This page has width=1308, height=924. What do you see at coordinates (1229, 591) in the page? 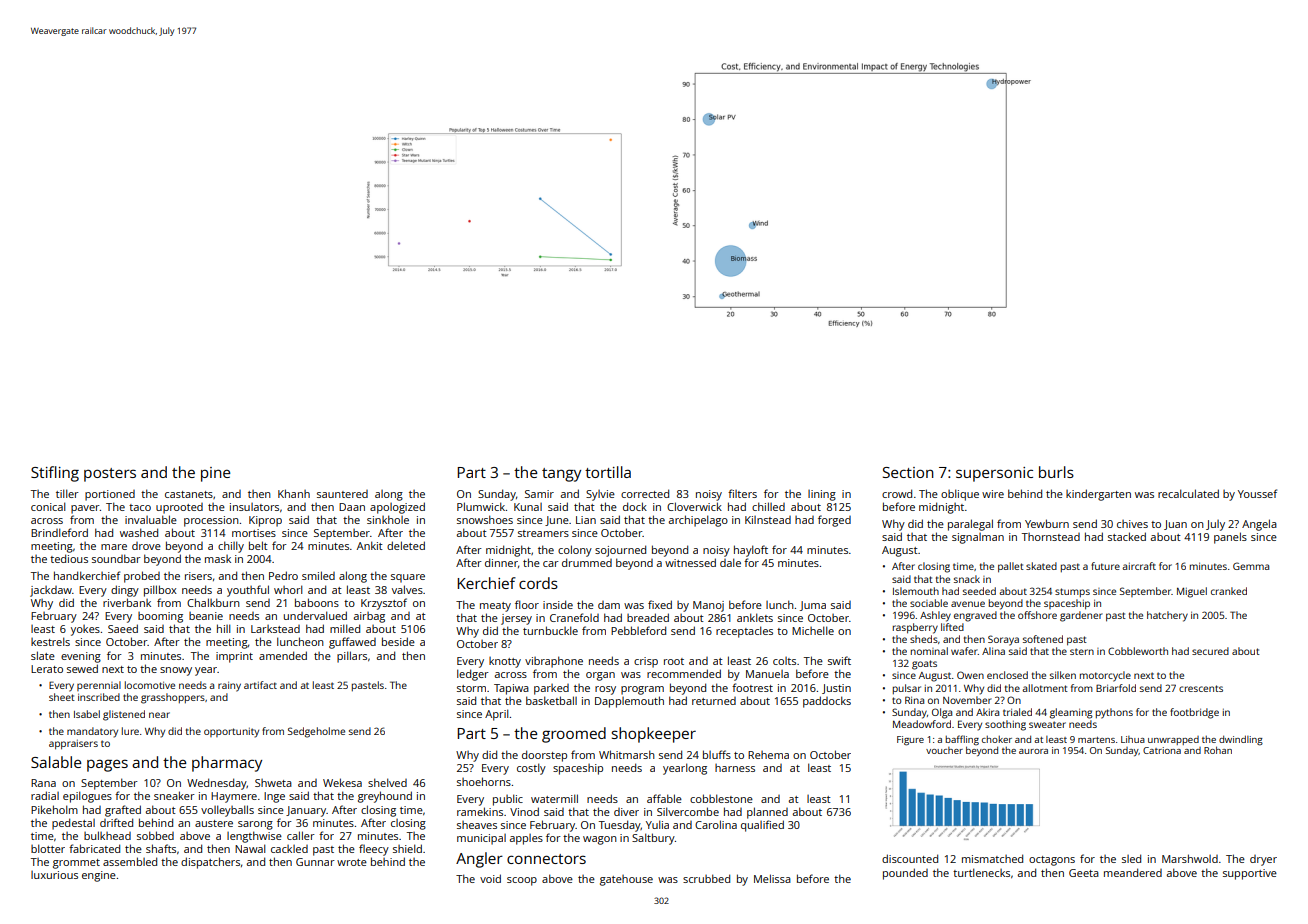
I see `cranked` at bounding box center [1229, 591].
